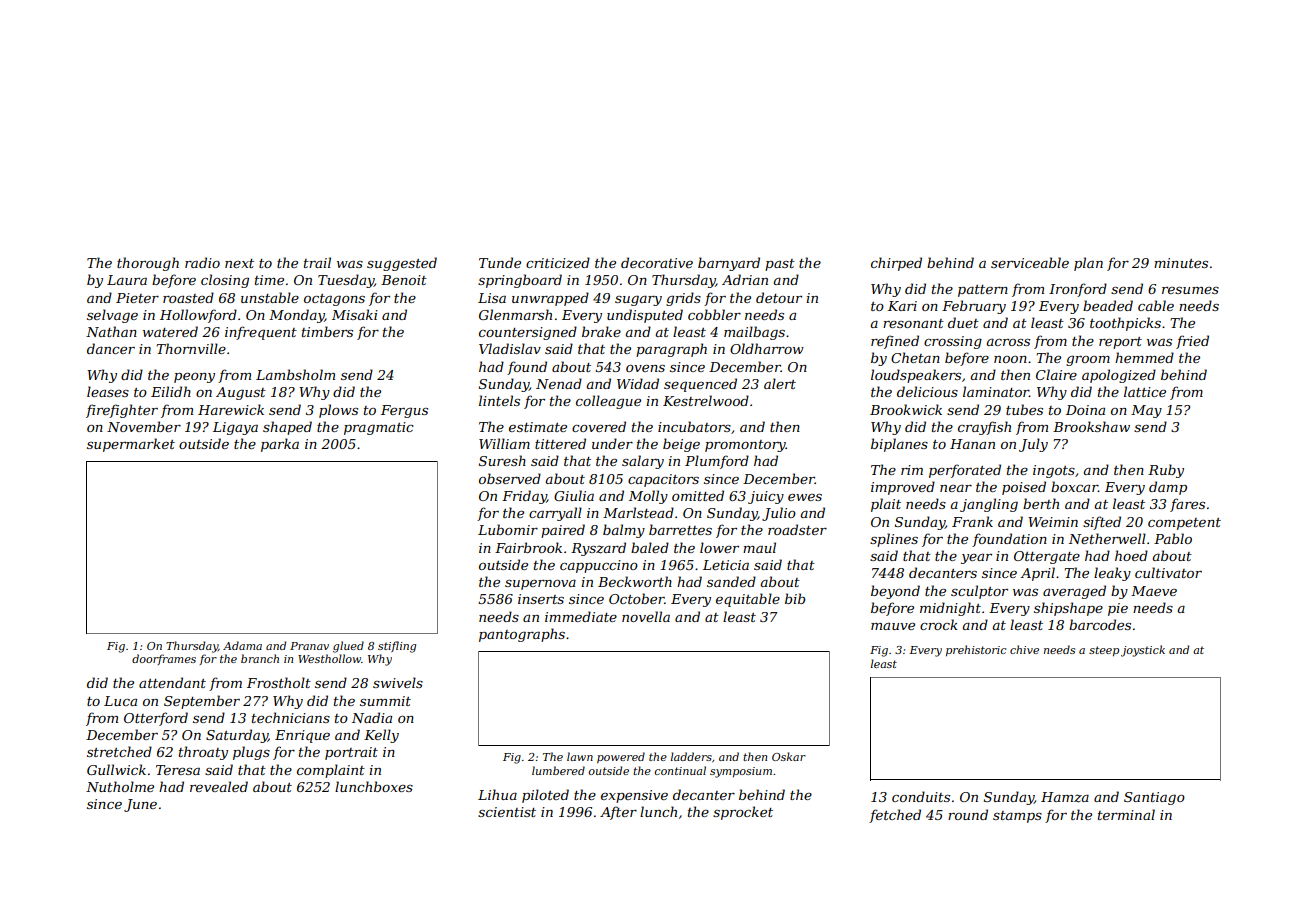 Image resolution: width=1308 pixels, height=924 pixels. What do you see at coordinates (317, 262) in the screenshot?
I see `trail` at bounding box center [317, 262].
